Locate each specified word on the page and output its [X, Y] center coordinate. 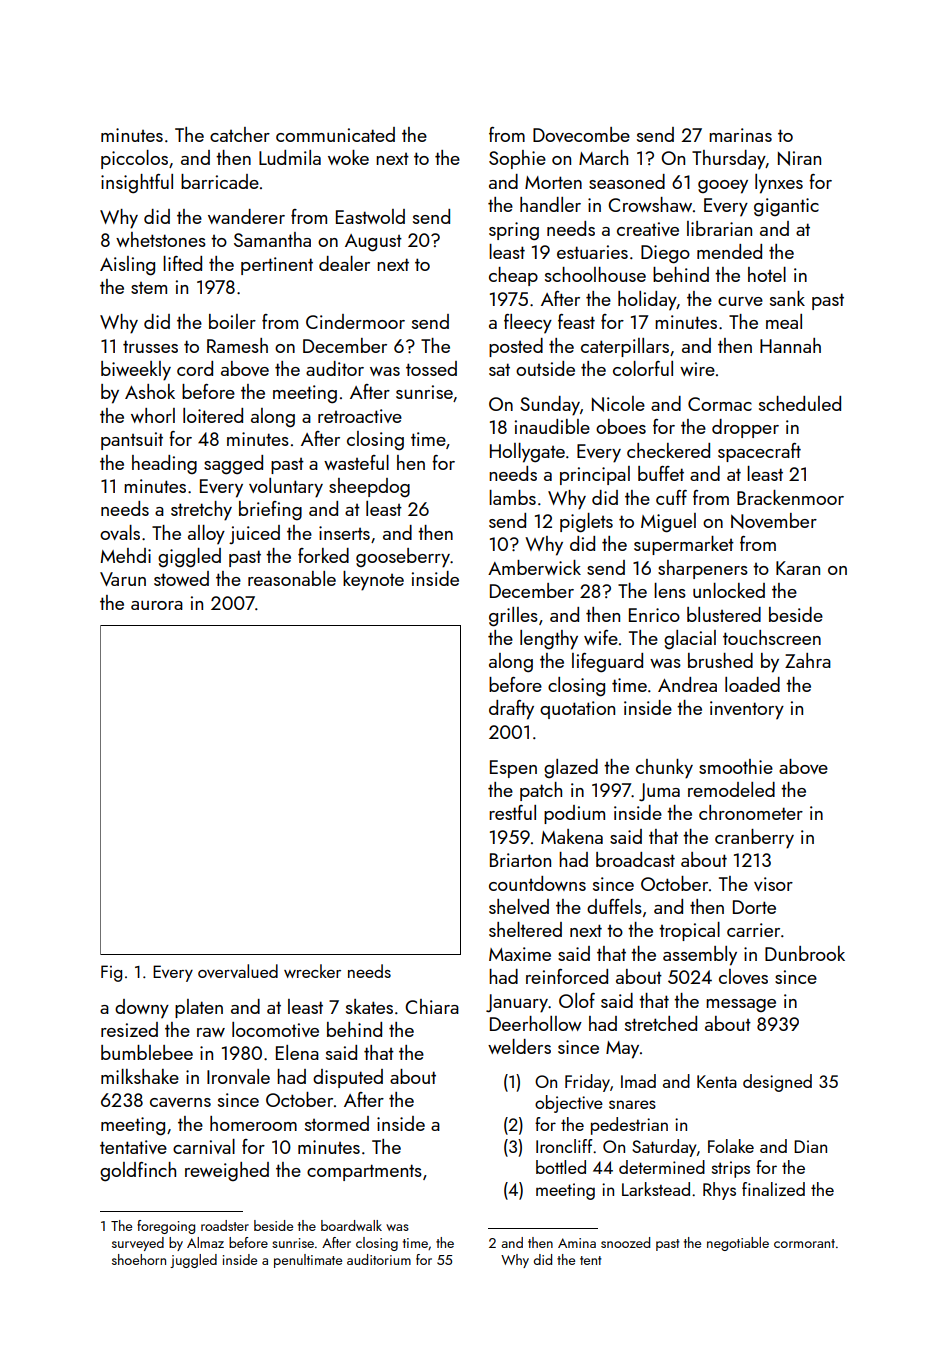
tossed [431, 368]
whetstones [161, 239]
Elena [297, 1052]
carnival [204, 1146]
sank [787, 298]
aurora [157, 605]
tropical [689, 931]
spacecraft [759, 452]
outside [545, 368]
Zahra [808, 660]
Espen [513, 769]
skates [369, 1006]
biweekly [136, 371]
